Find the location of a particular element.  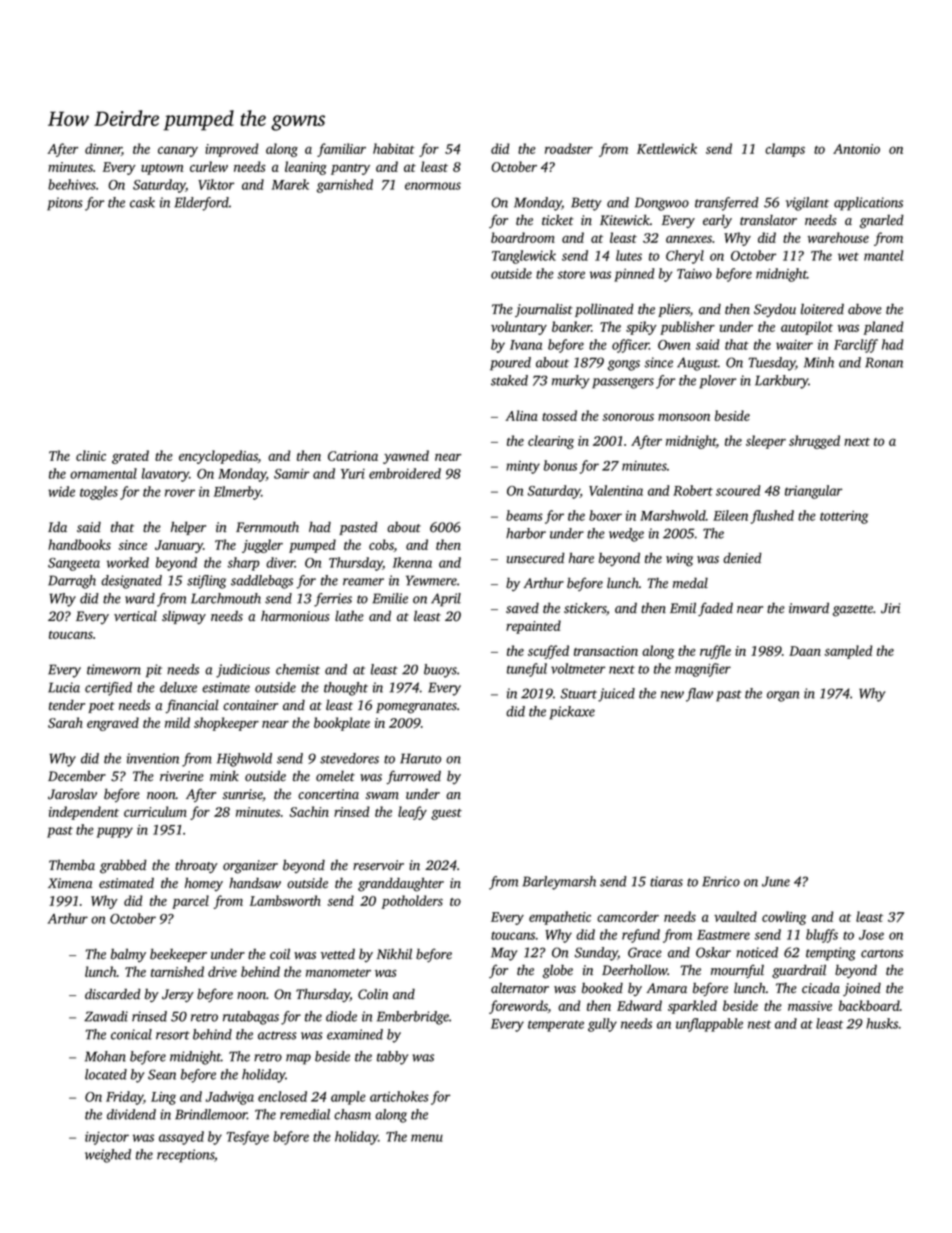

Colin is located at coordinates (373, 994).
